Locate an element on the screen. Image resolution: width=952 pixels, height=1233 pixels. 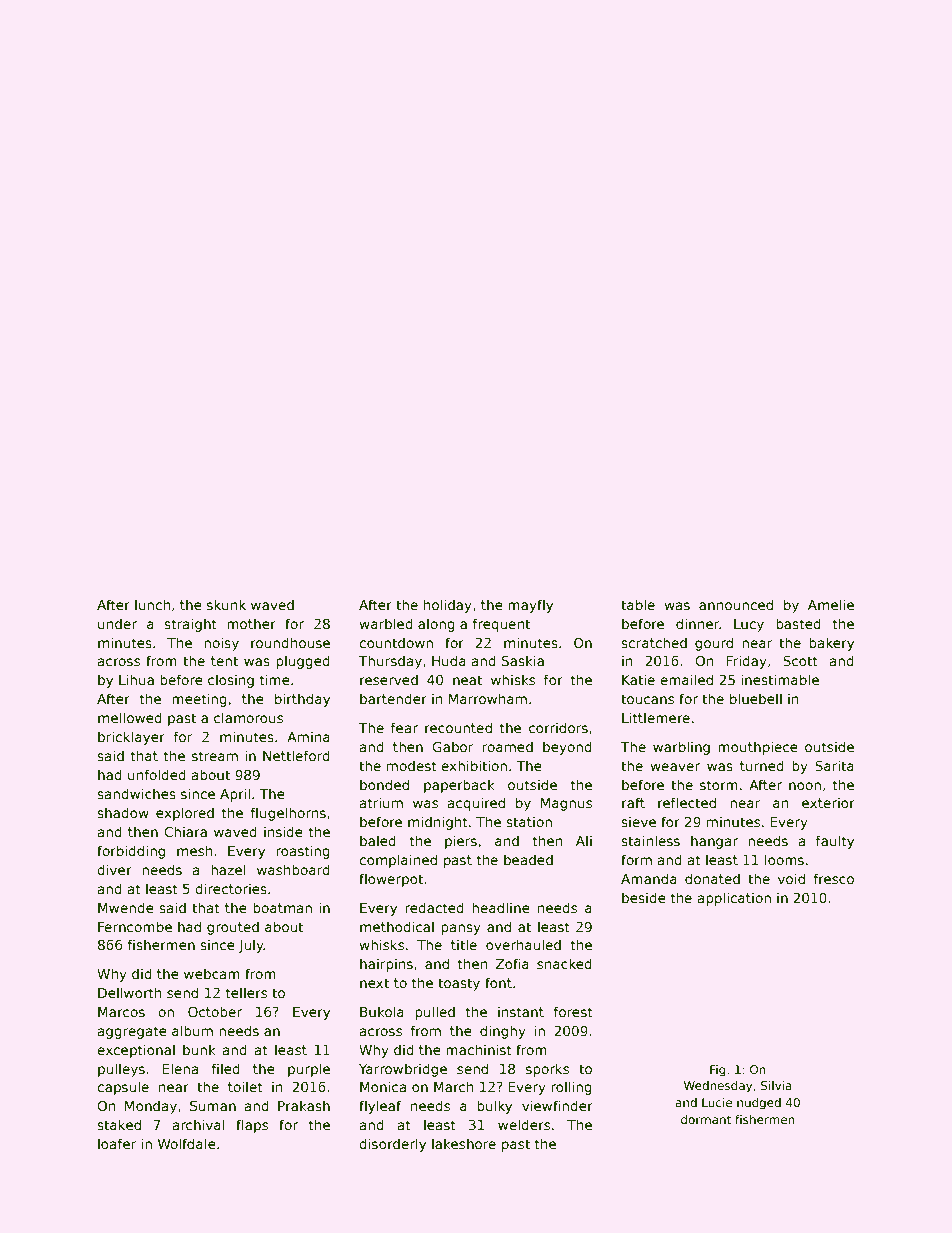
skunk is located at coordinates (226, 604).
